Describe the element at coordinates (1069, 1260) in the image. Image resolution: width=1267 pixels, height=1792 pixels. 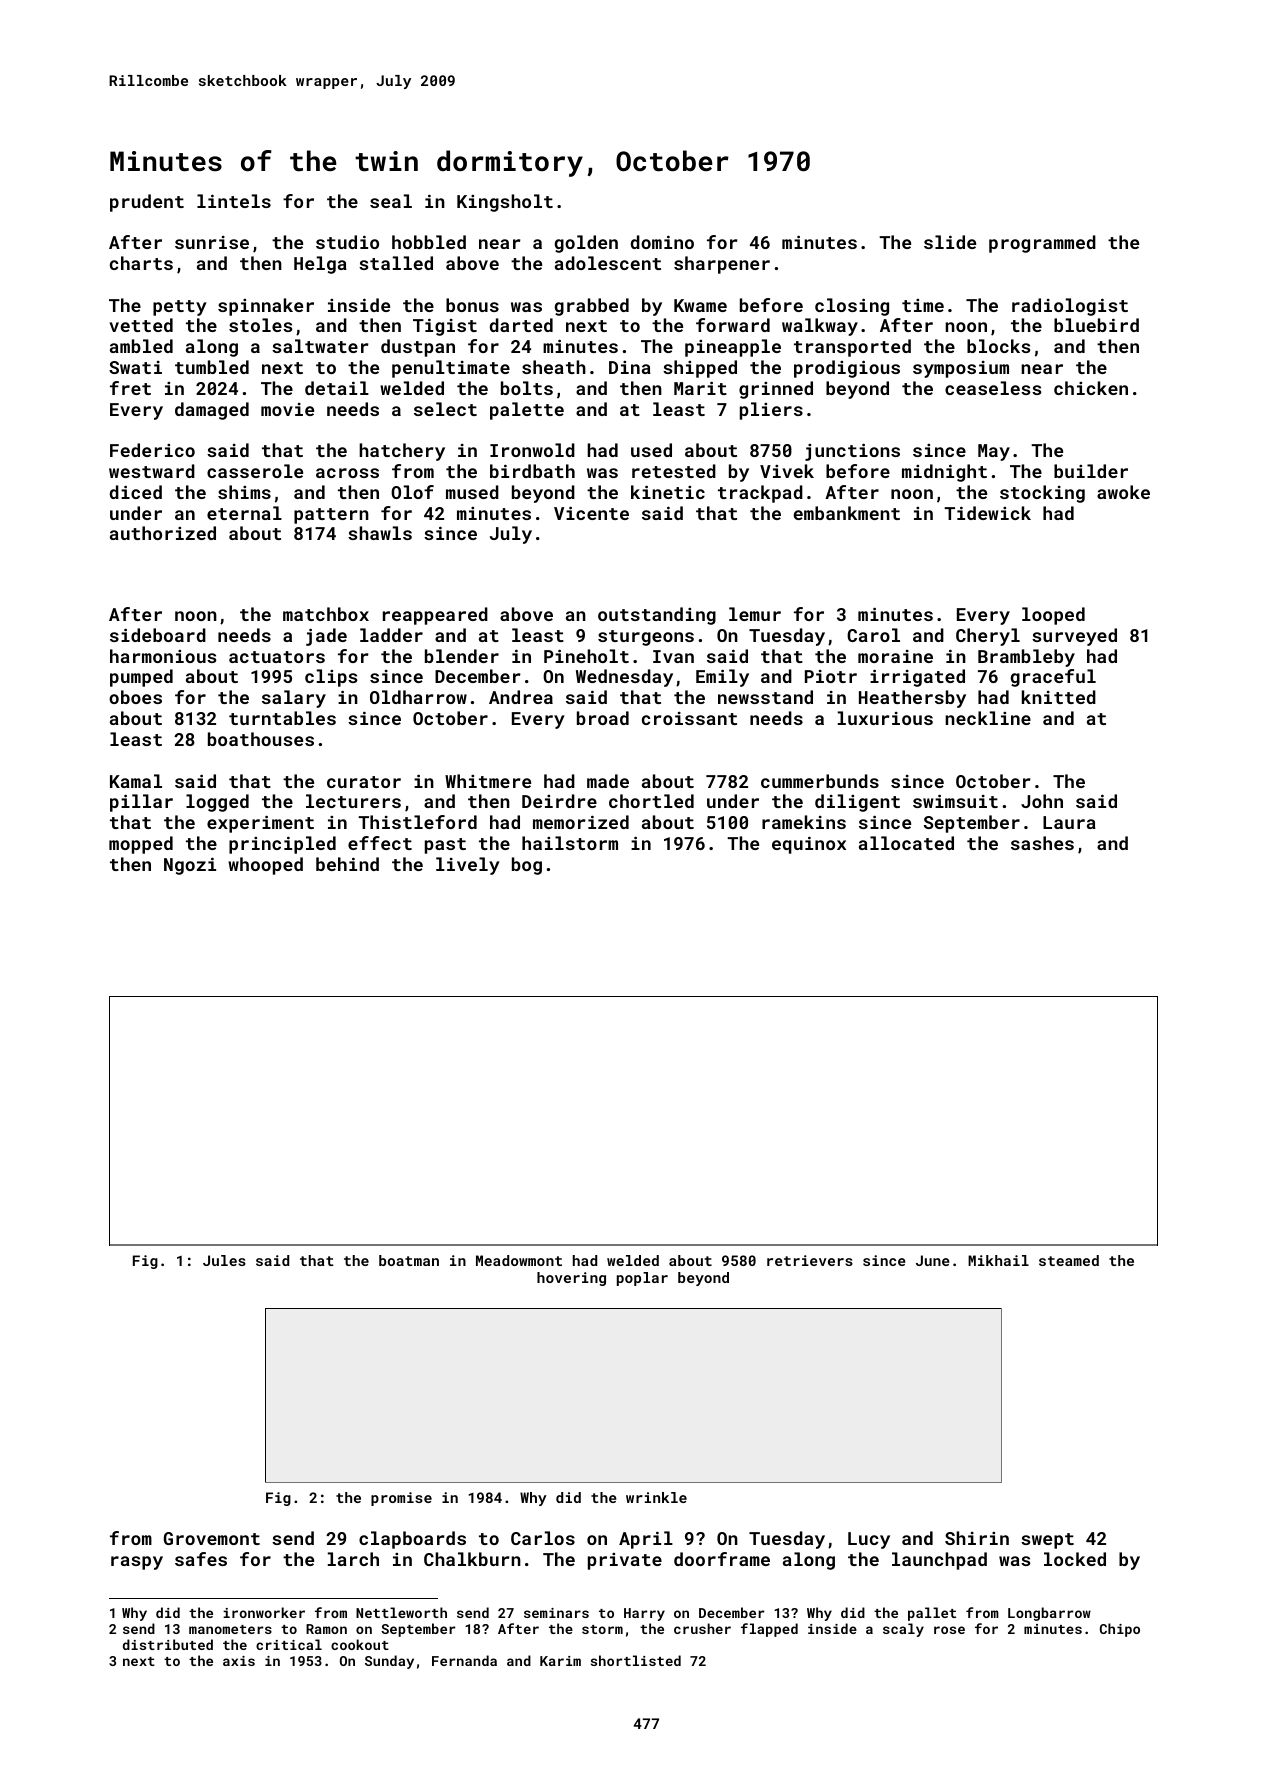
I see `steamed` at that location.
